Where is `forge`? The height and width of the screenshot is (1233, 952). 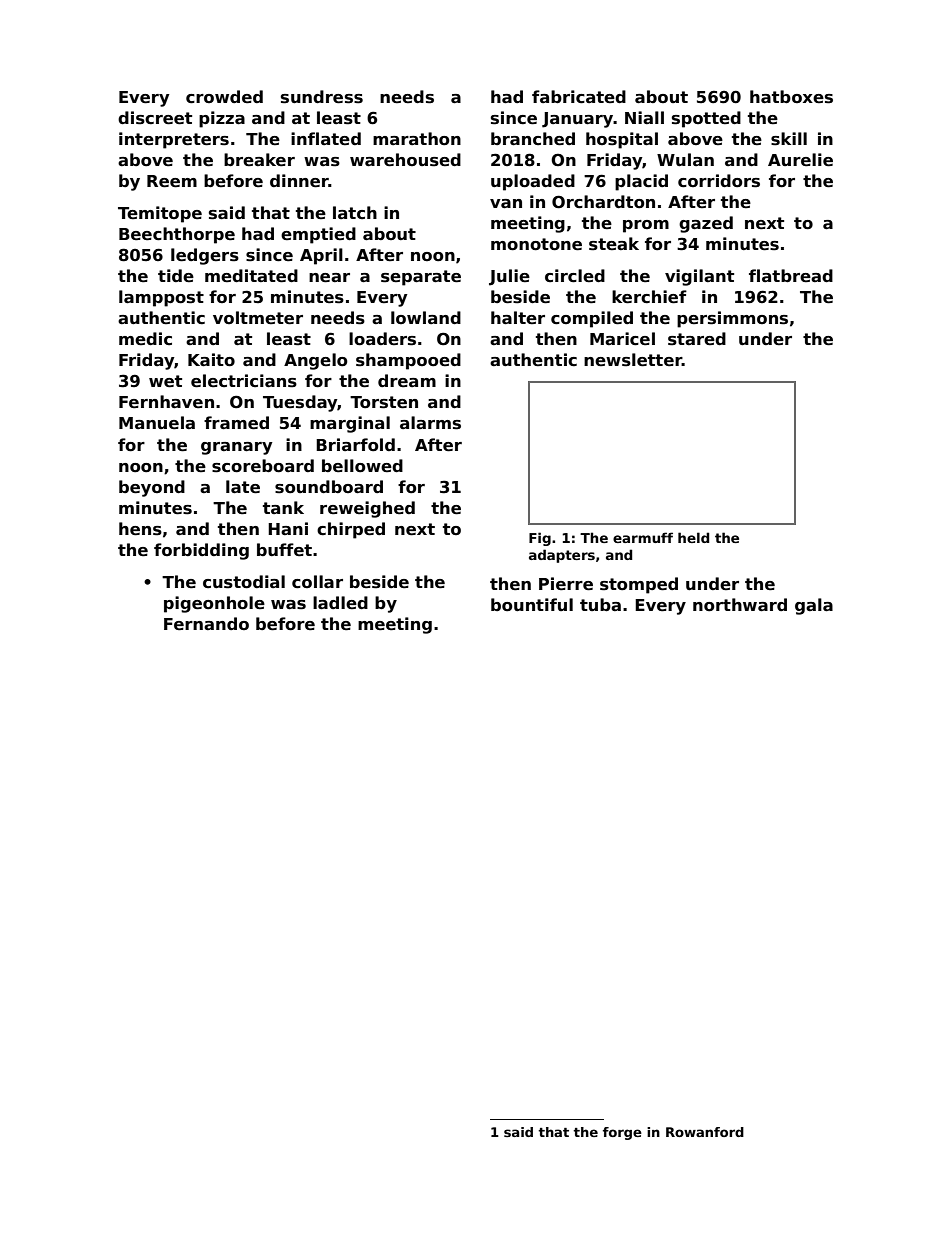
forge is located at coordinates (622, 1133).
